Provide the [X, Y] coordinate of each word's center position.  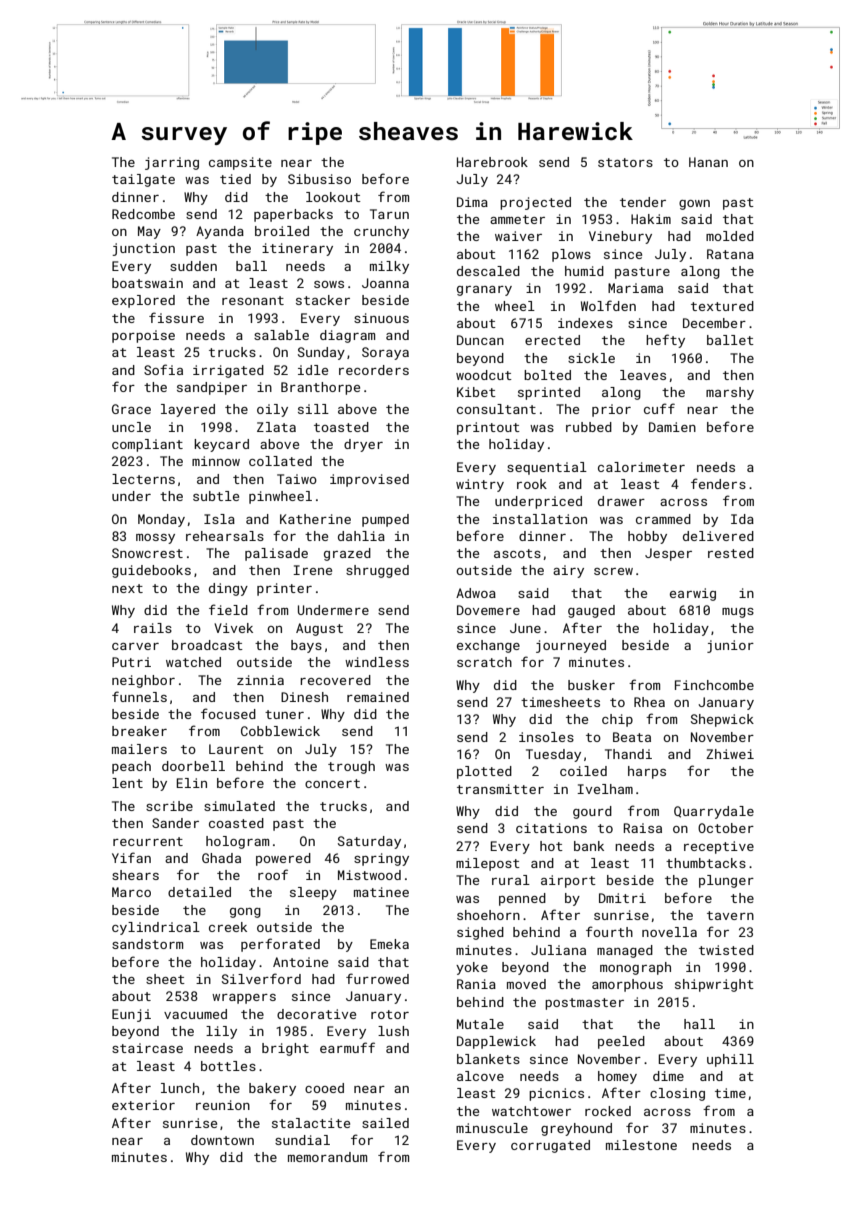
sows [329, 284]
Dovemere [488, 610]
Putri [131, 662]
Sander [175, 823]
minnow [216, 461]
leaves [643, 375]
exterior [143, 1105]
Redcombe [143, 214]
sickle [591, 358]
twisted [726, 950]
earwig [693, 594]
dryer [363, 445]
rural [511, 880]
